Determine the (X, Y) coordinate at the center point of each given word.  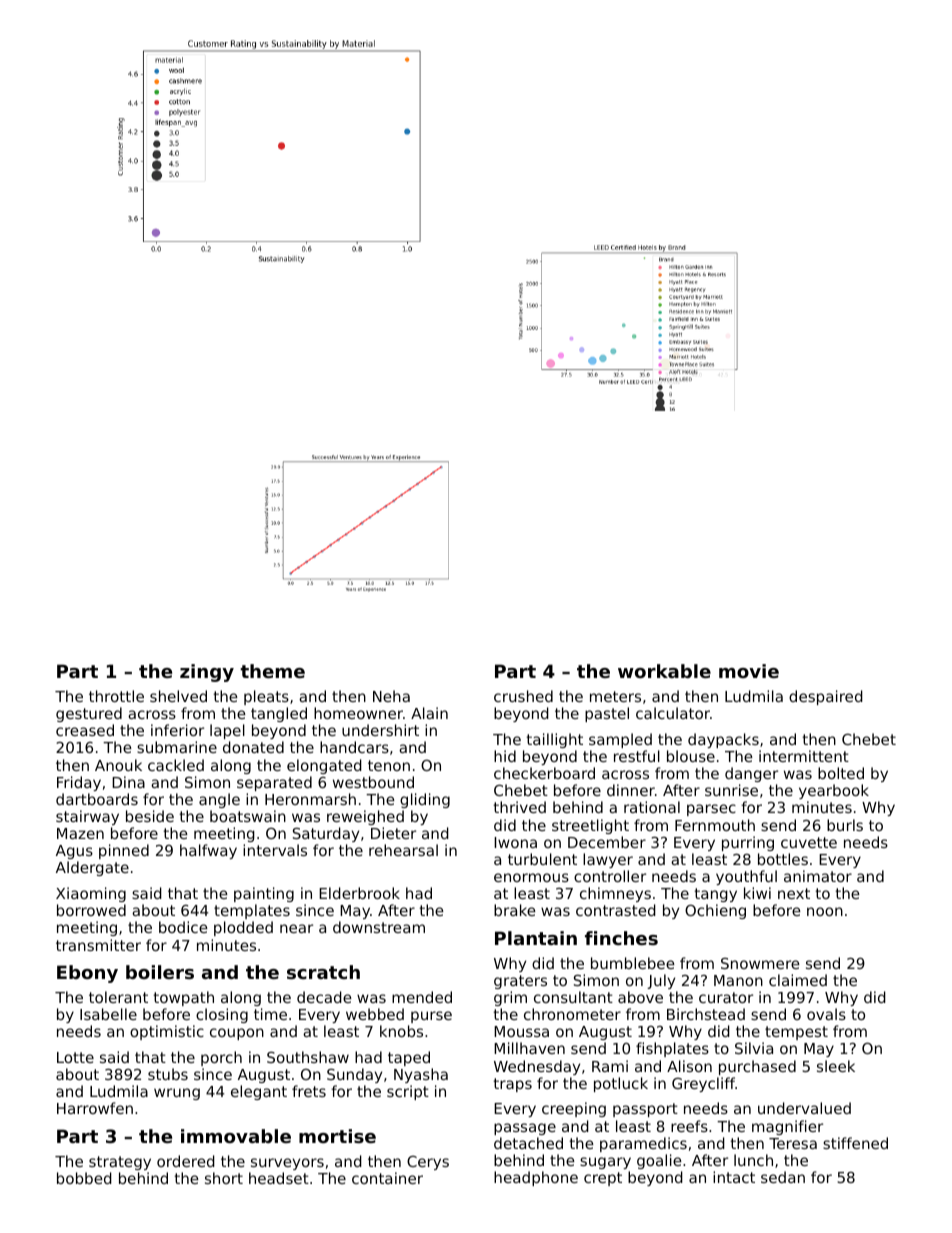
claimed (798, 980)
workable (664, 671)
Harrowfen (95, 1108)
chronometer (572, 1014)
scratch (323, 972)
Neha (391, 696)
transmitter (98, 945)
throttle (116, 696)
